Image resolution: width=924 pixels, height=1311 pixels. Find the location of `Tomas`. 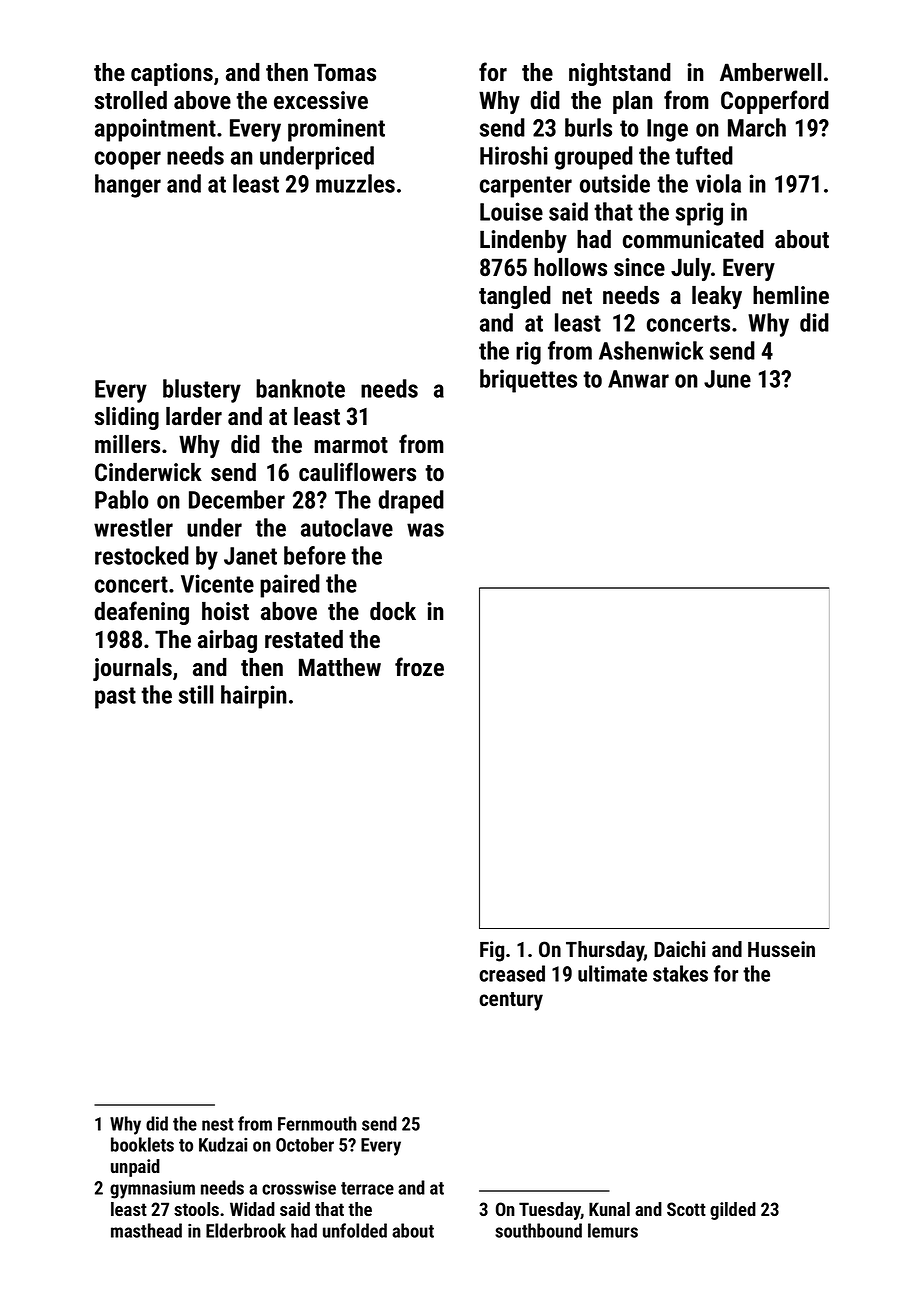

Tomas is located at coordinates (345, 72).
